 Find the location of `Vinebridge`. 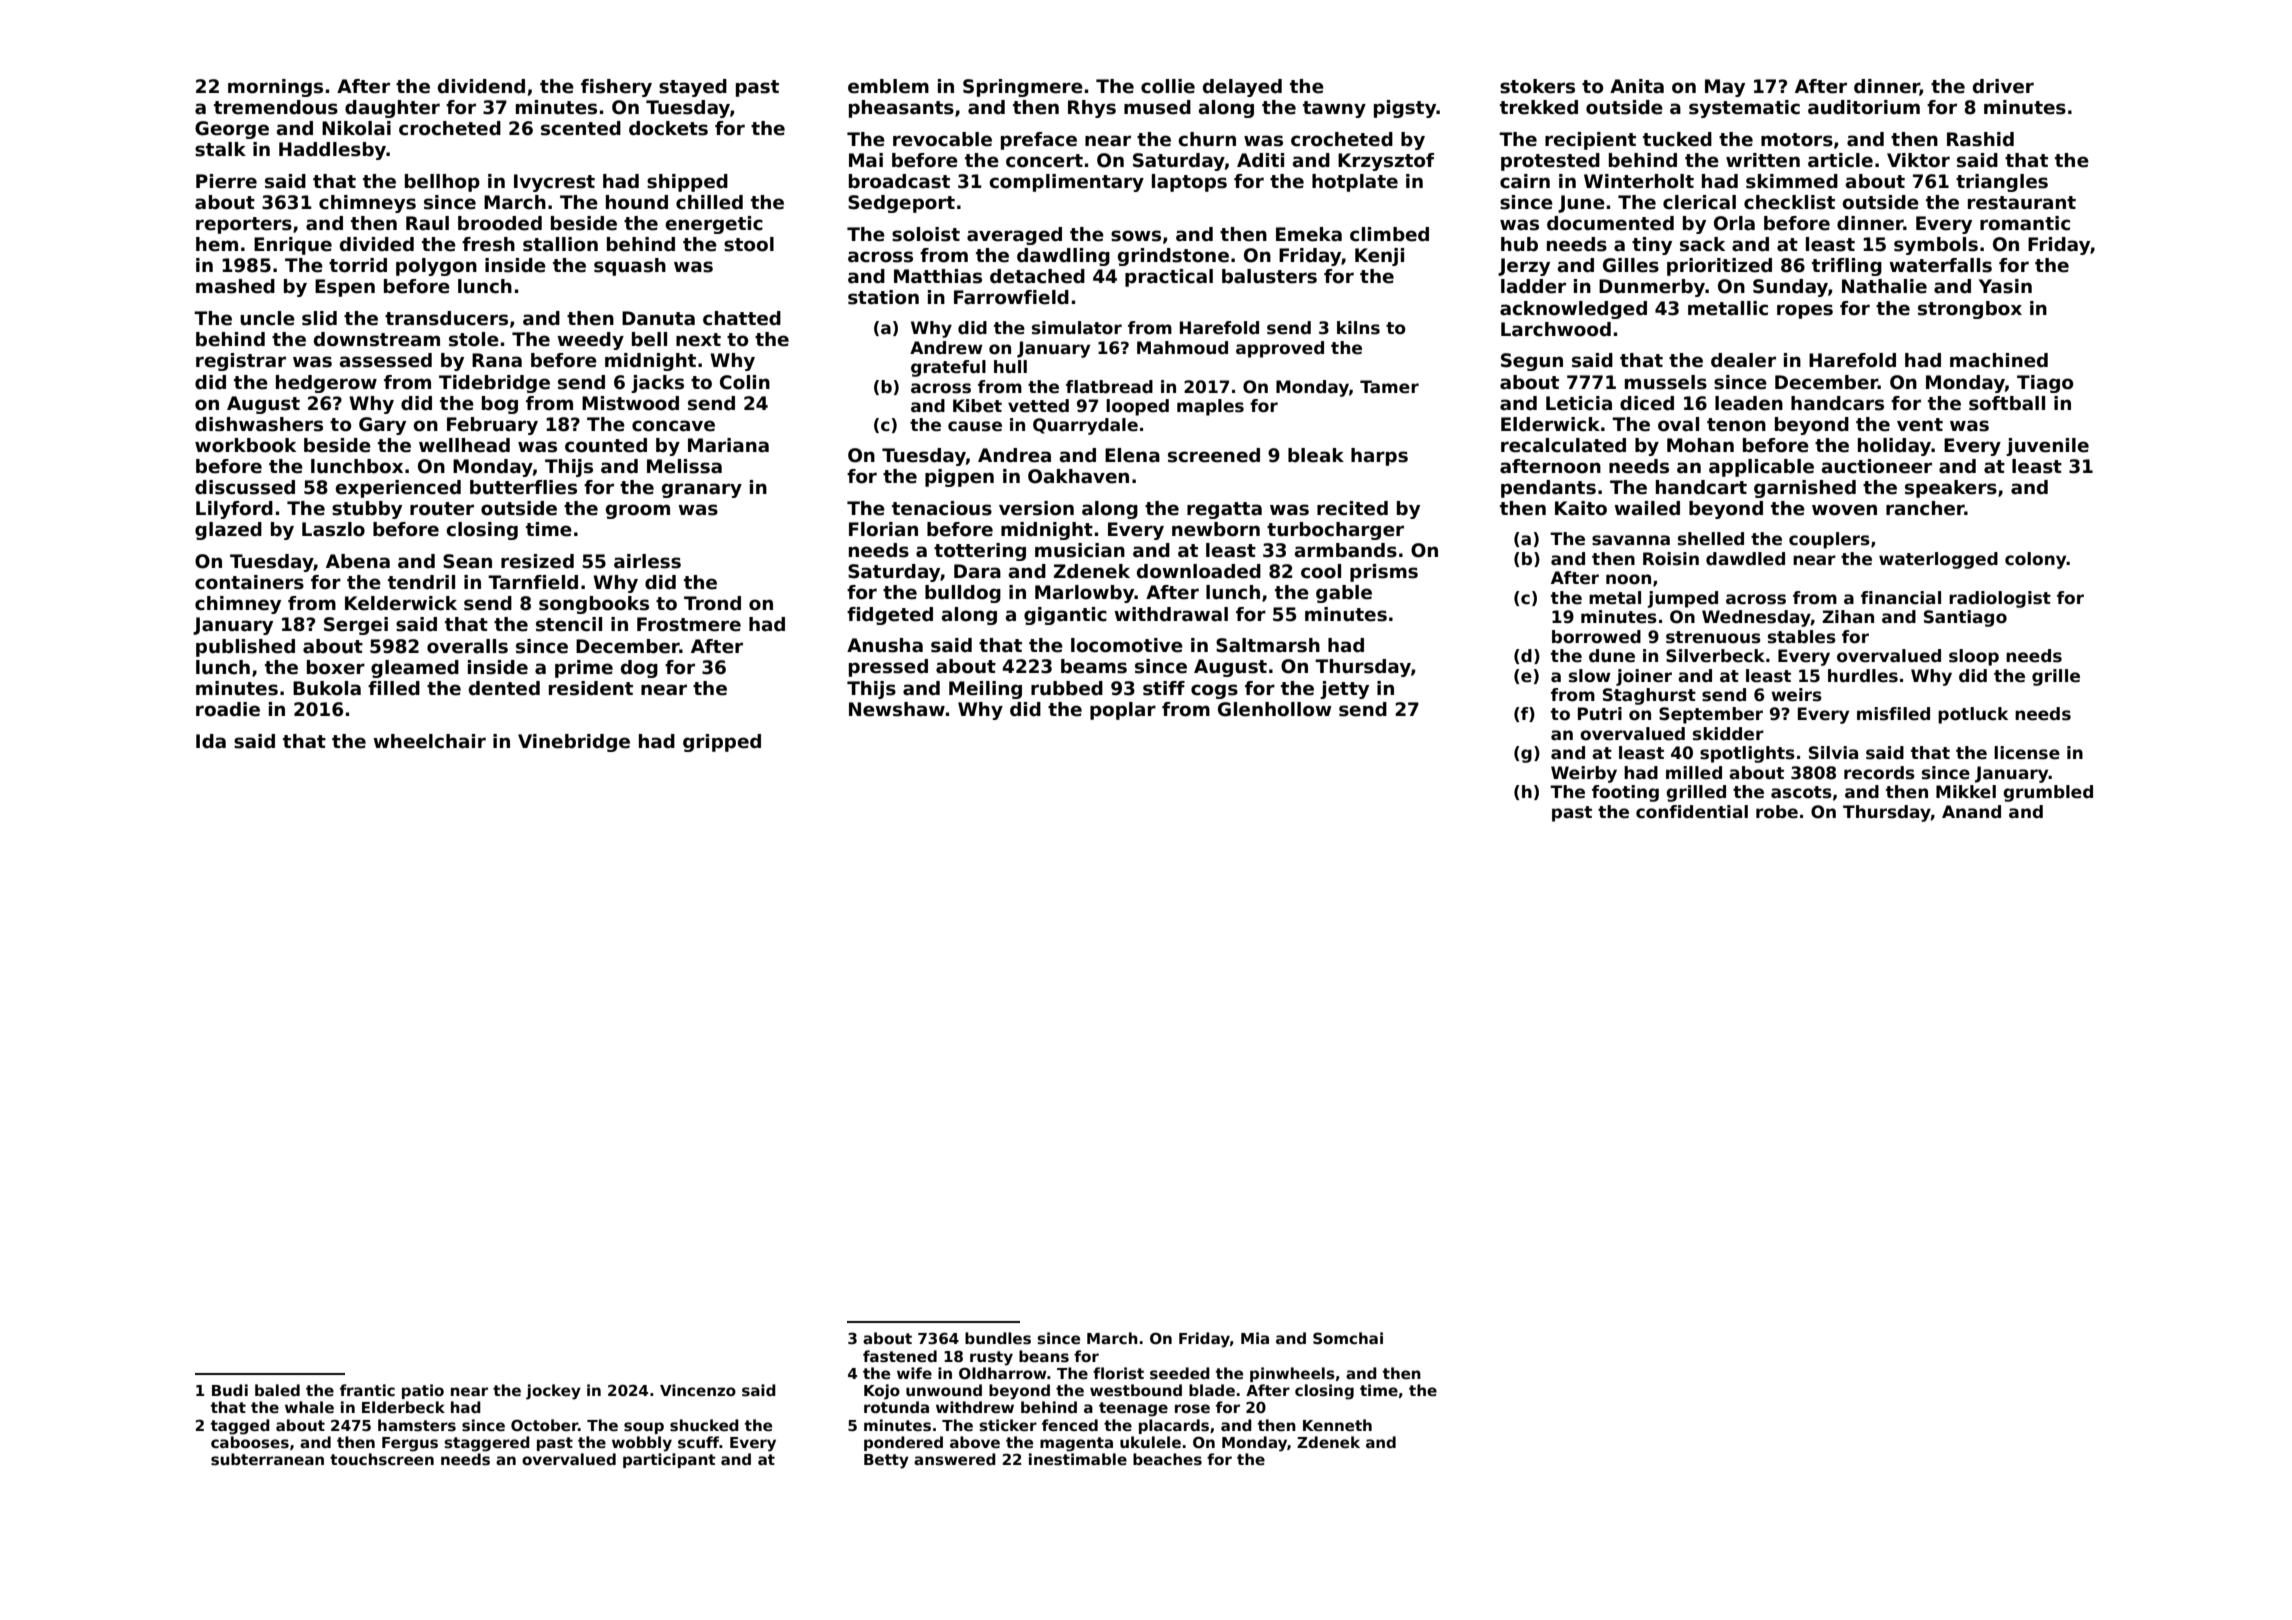

Vinebridge is located at coordinates (574, 743).
